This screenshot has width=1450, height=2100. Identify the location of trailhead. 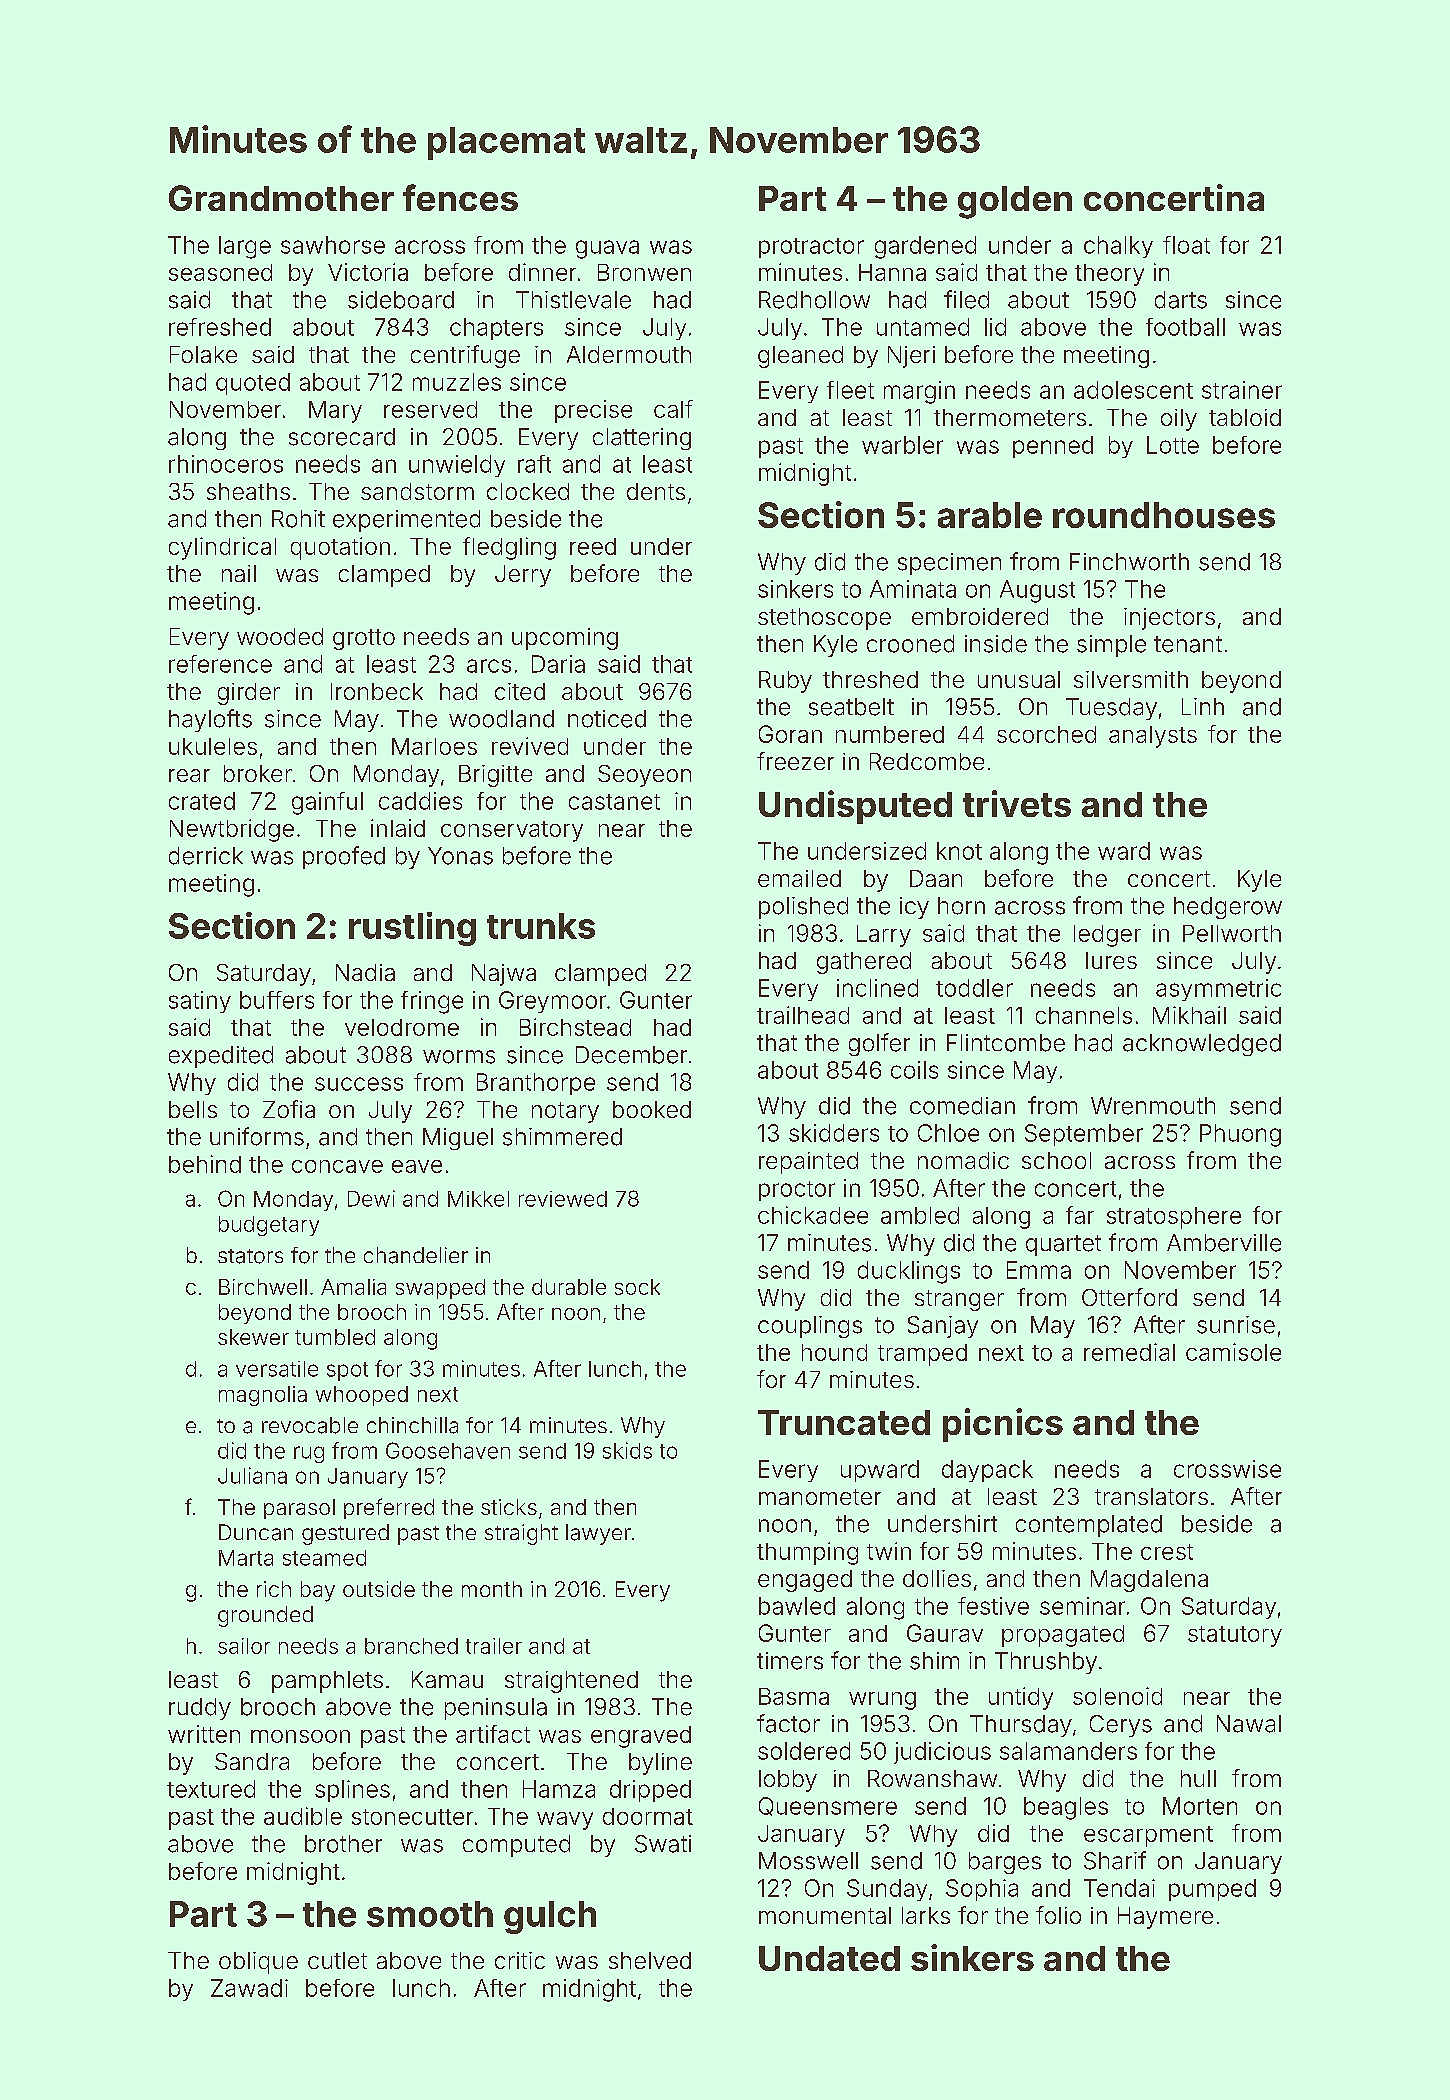
(803, 1015).
